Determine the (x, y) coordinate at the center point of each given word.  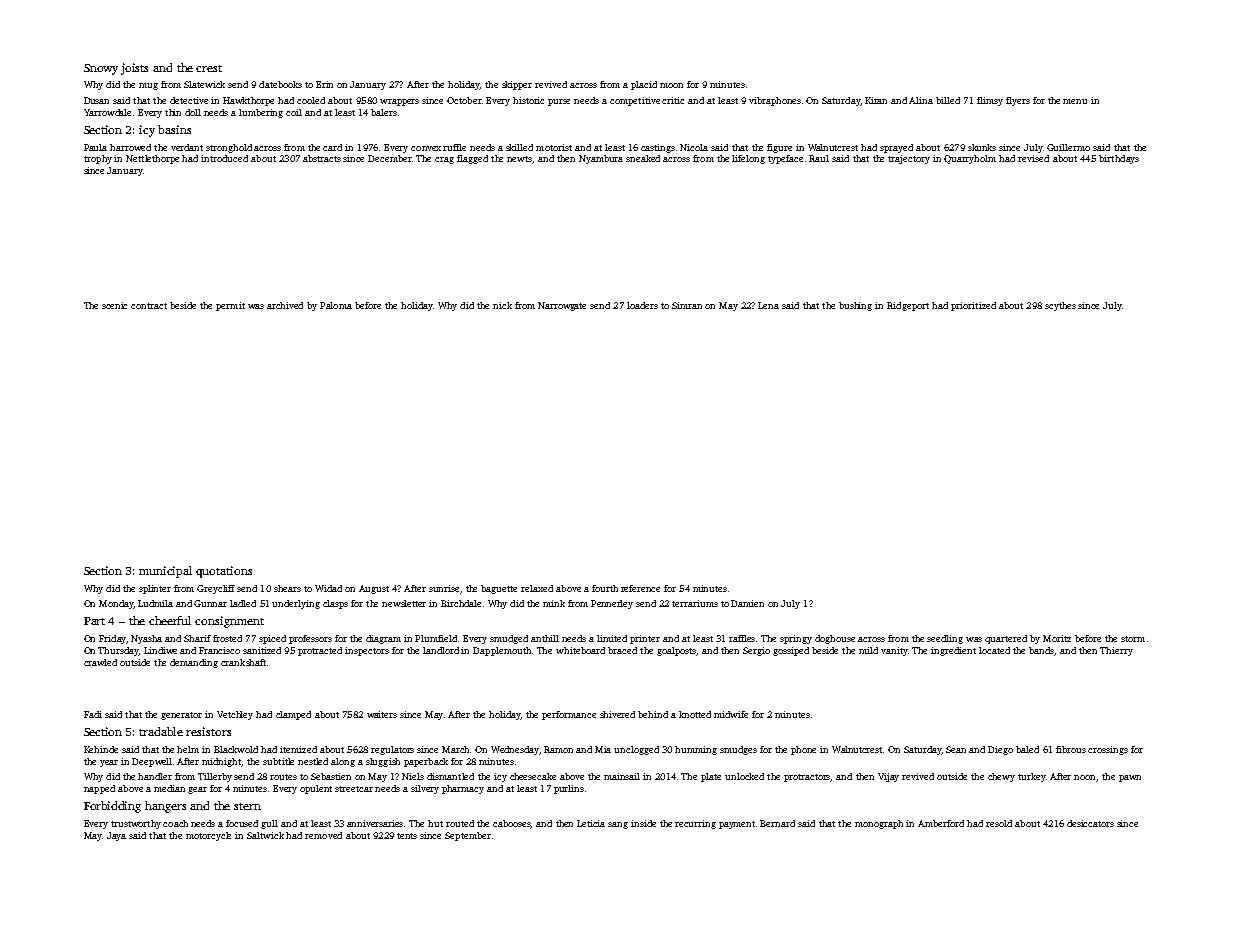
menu (1075, 101)
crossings (1108, 750)
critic (673, 100)
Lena (768, 305)
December (390, 158)
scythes (1060, 306)
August (374, 589)
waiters (382, 714)
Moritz (1057, 638)
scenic (114, 305)
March (455, 749)
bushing (855, 306)
